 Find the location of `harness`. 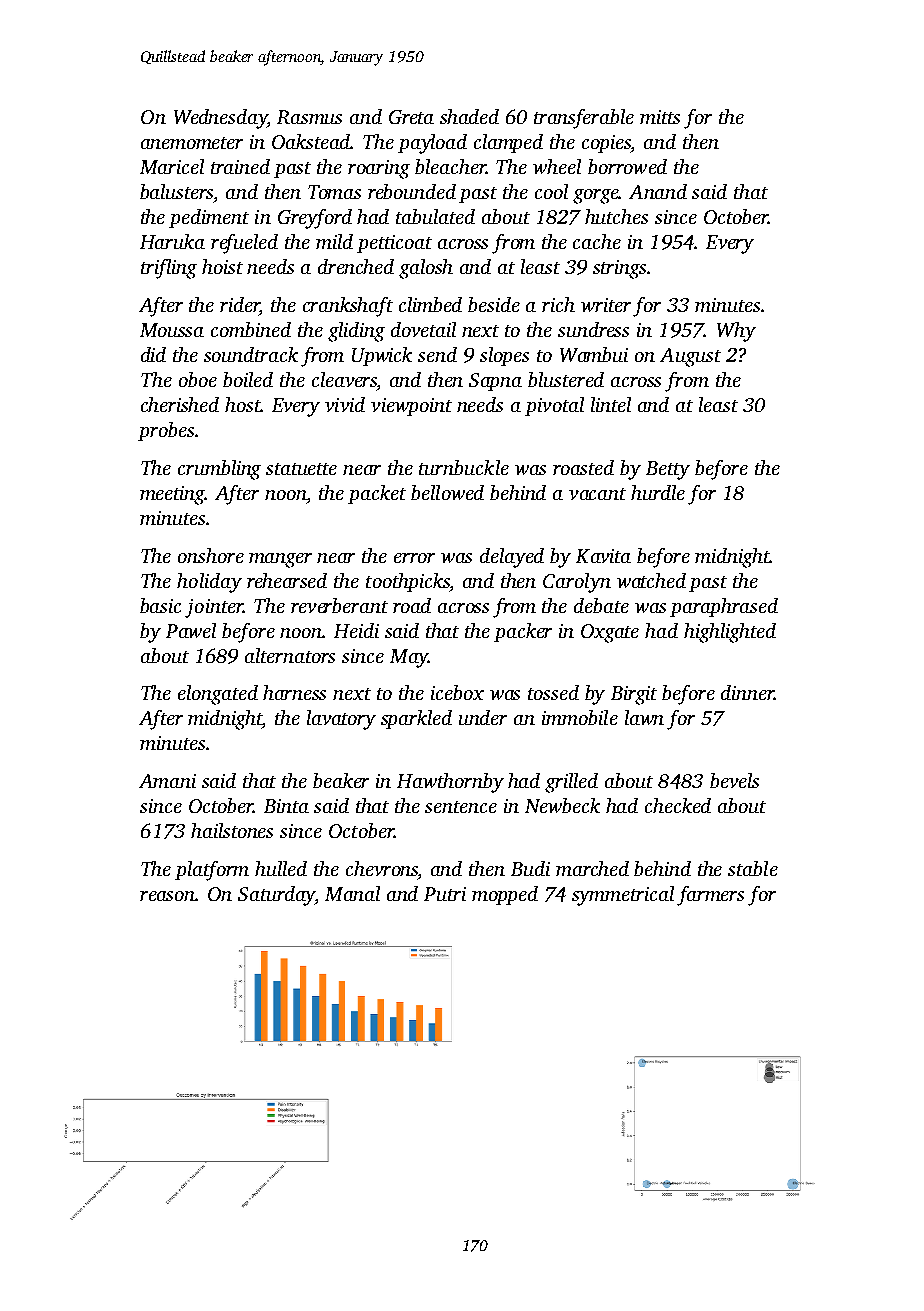

harness is located at coordinates (294, 692).
